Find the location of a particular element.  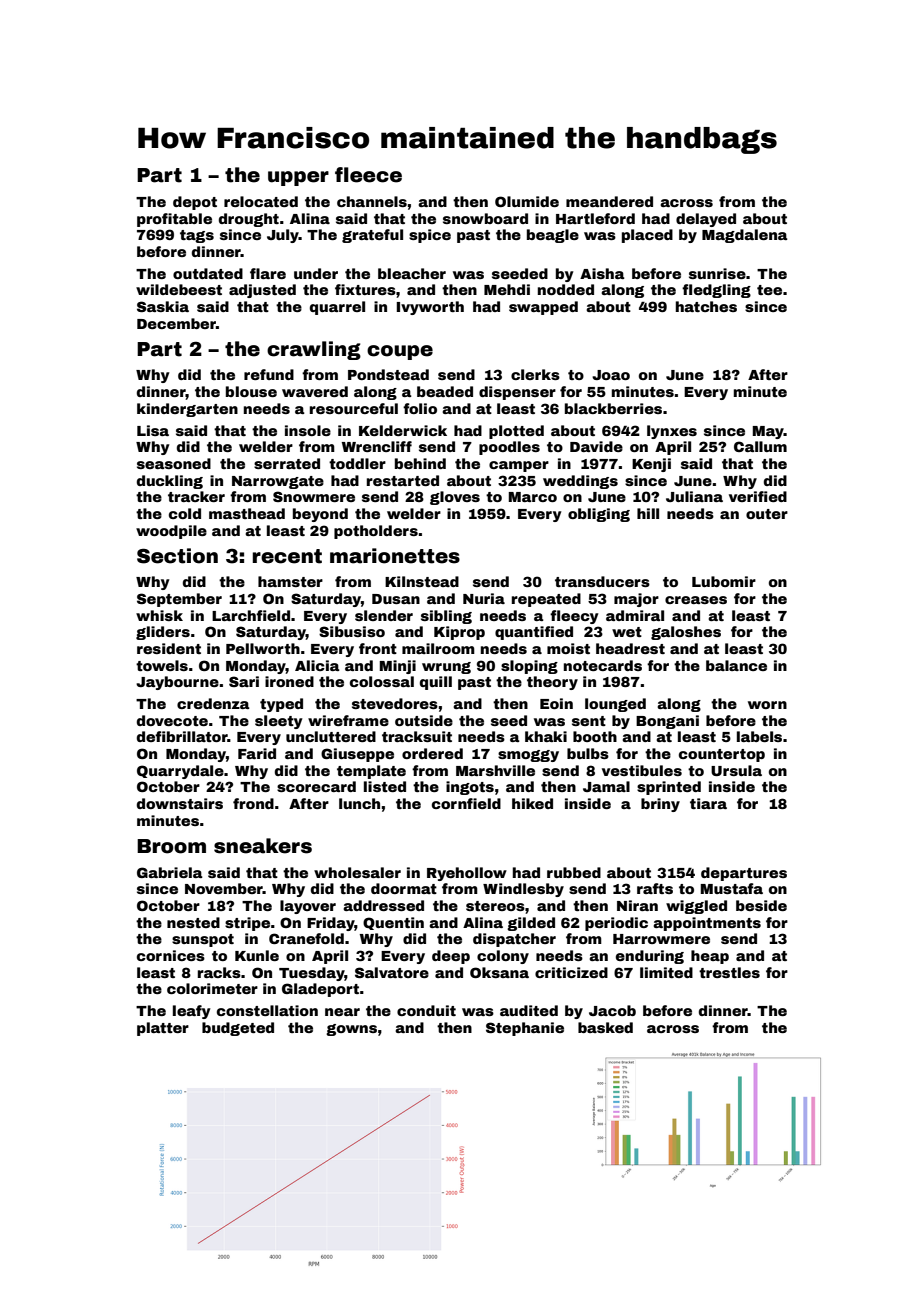

Jaybourne is located at coordinates (177, 683).
